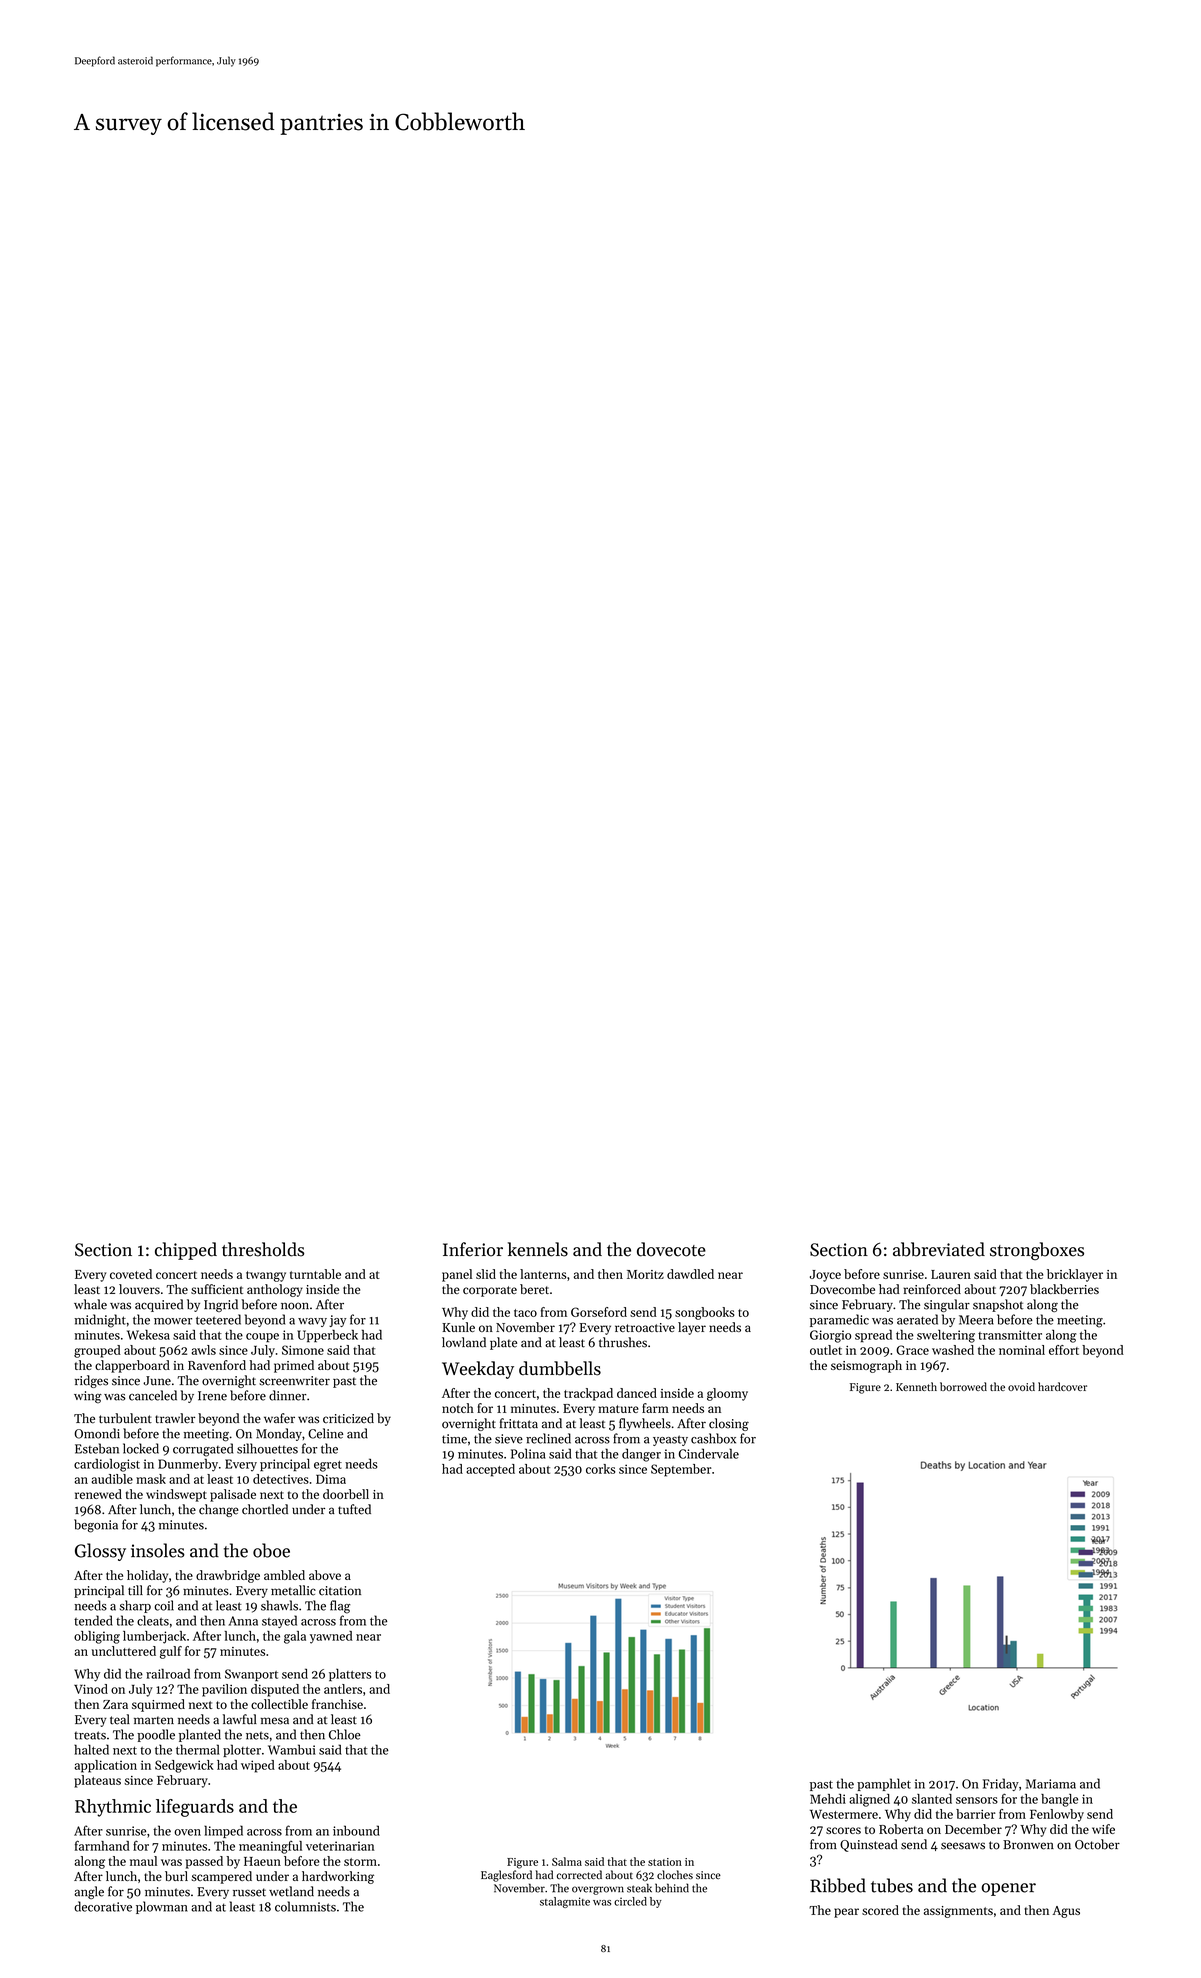  What do you see at coordinates (939, 1249) in the document?
I see `abbreviated` at bounding box center [939, 1249].
